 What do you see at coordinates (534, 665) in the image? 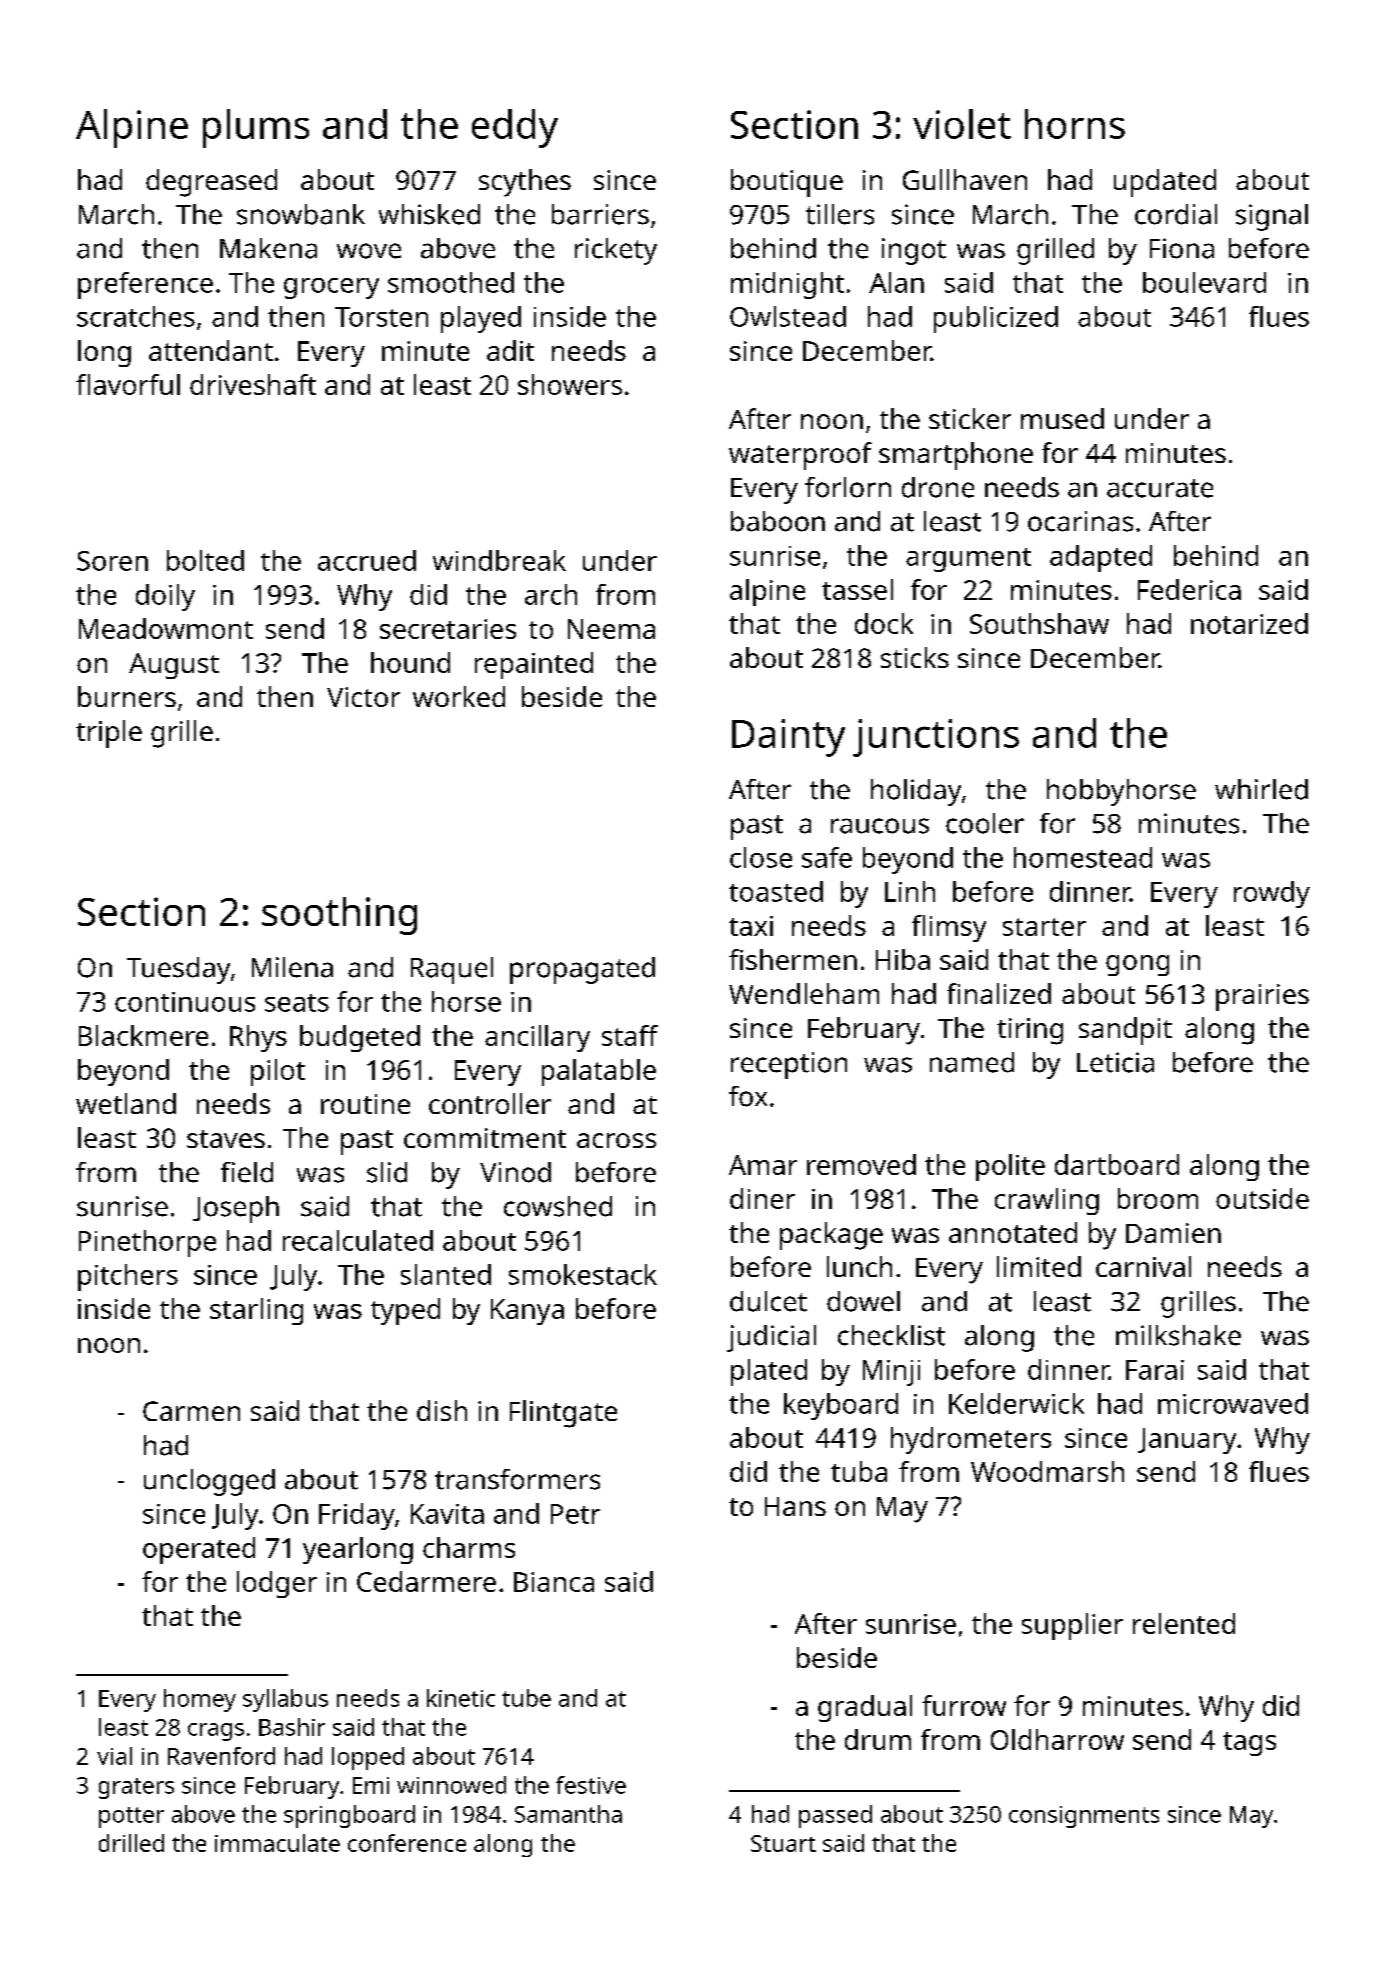
I see `repainted` at bounding box center [534, 665].
